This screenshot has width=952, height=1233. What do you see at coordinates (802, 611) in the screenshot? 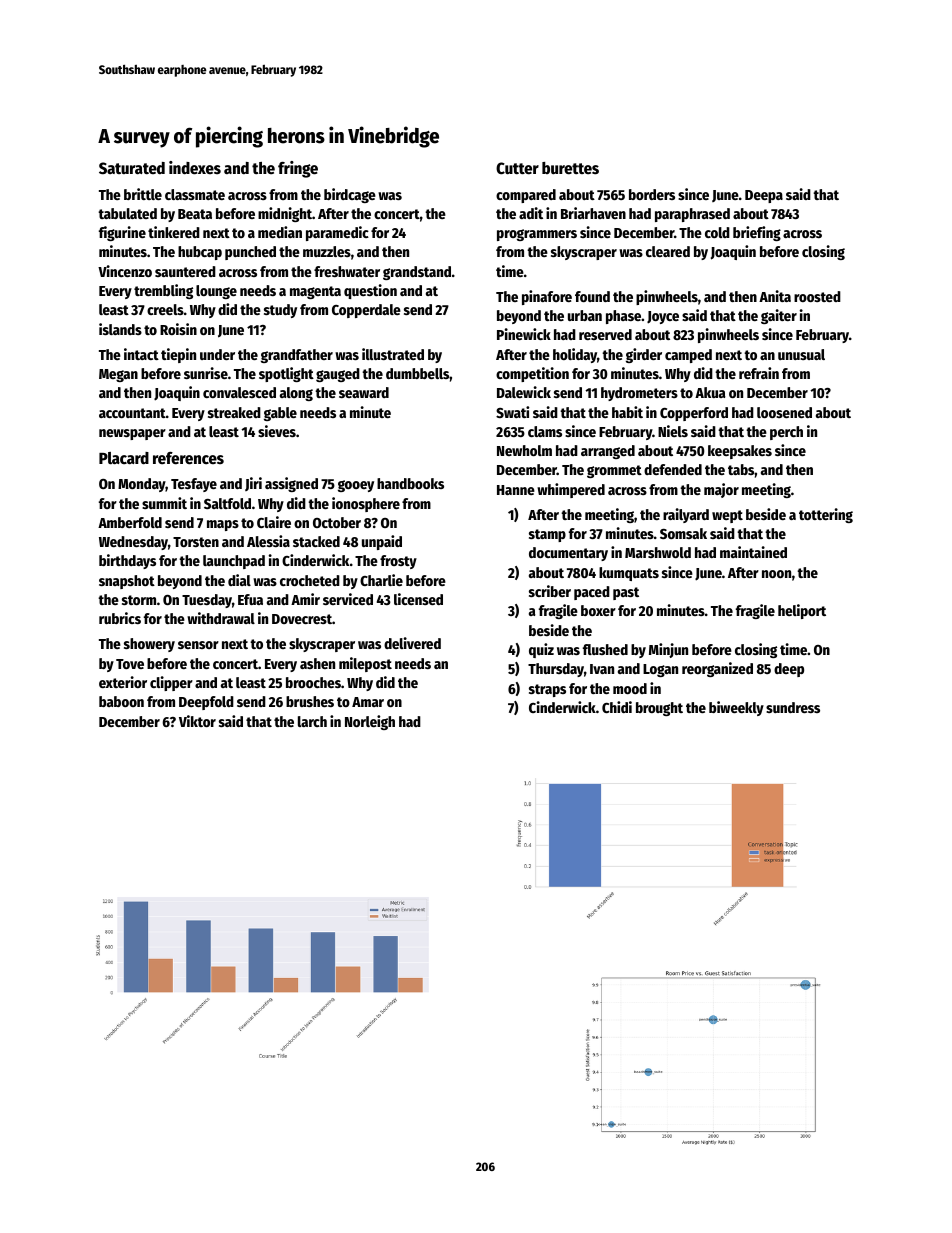
I see `heliport` at bounding box center [802, 611].
